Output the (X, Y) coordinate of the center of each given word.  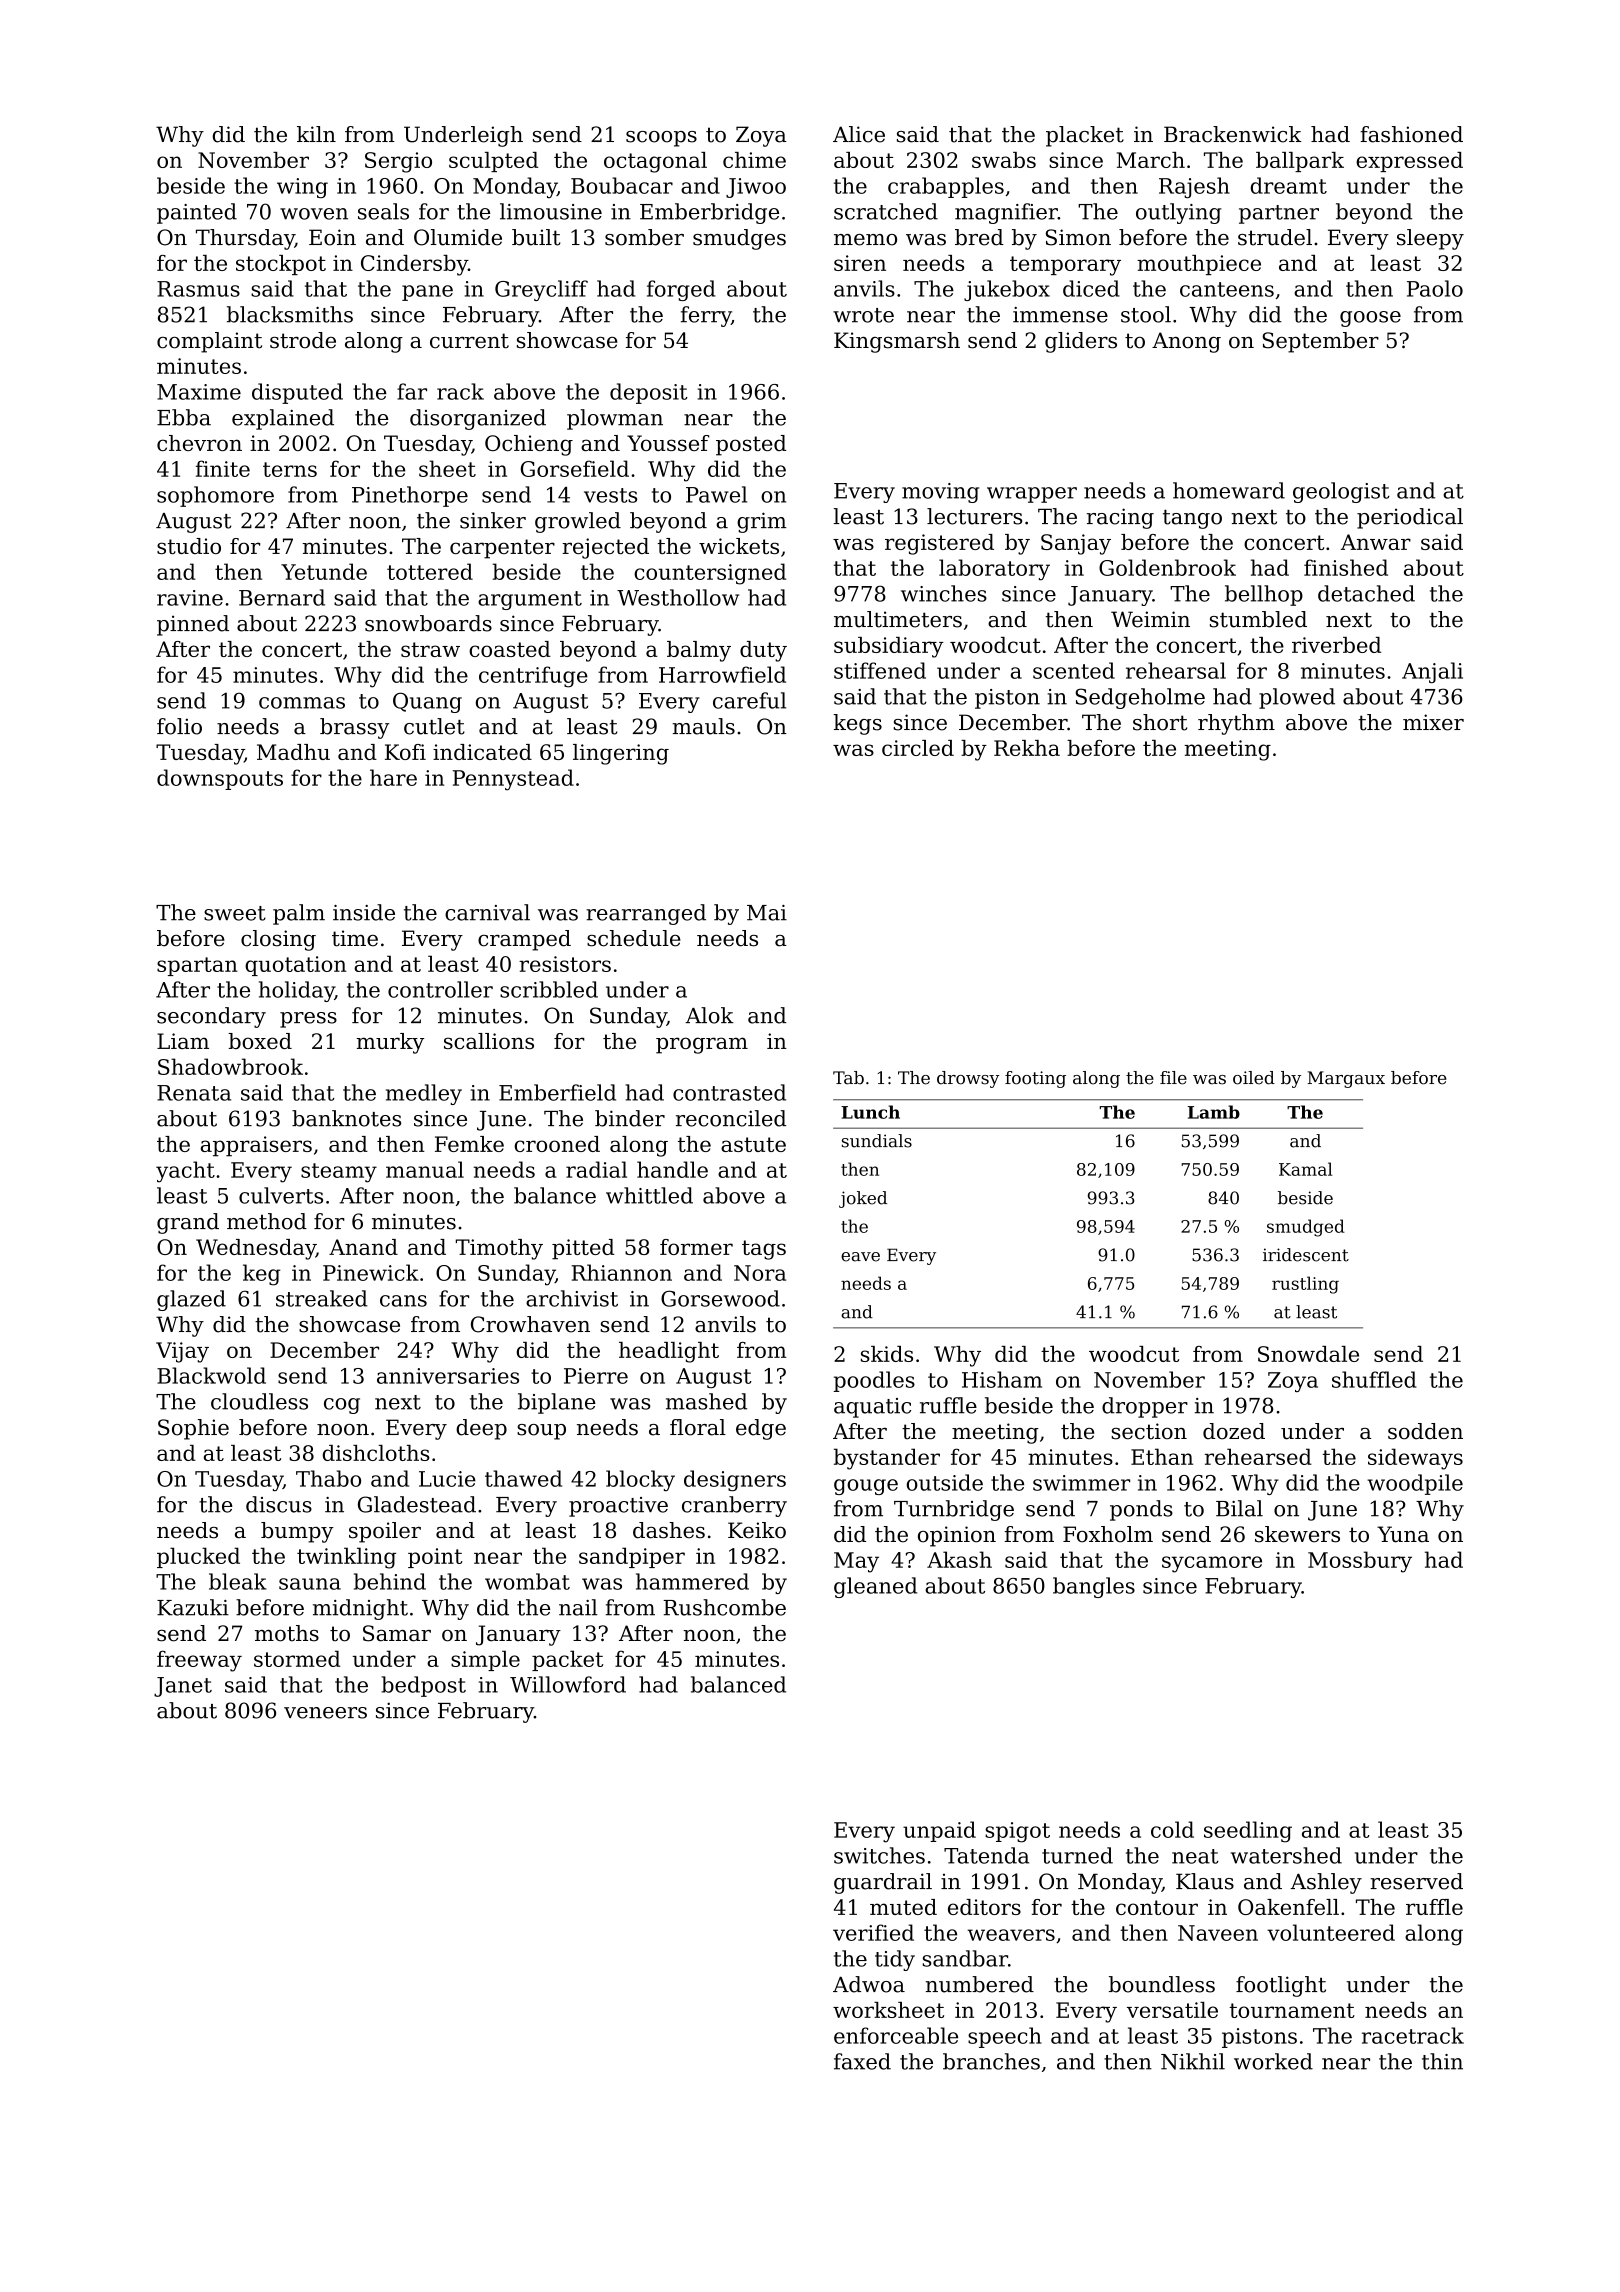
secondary (211, 1017)
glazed (191, 1300)
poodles (874, 1381)
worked (1273, 2061)
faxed (862, 2061)
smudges (739, 239)
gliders (1081, 342)
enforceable (896, 2035)
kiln (316, 134)
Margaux (1346, 1079)
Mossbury (1360, 1562)
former (696, 1247)
